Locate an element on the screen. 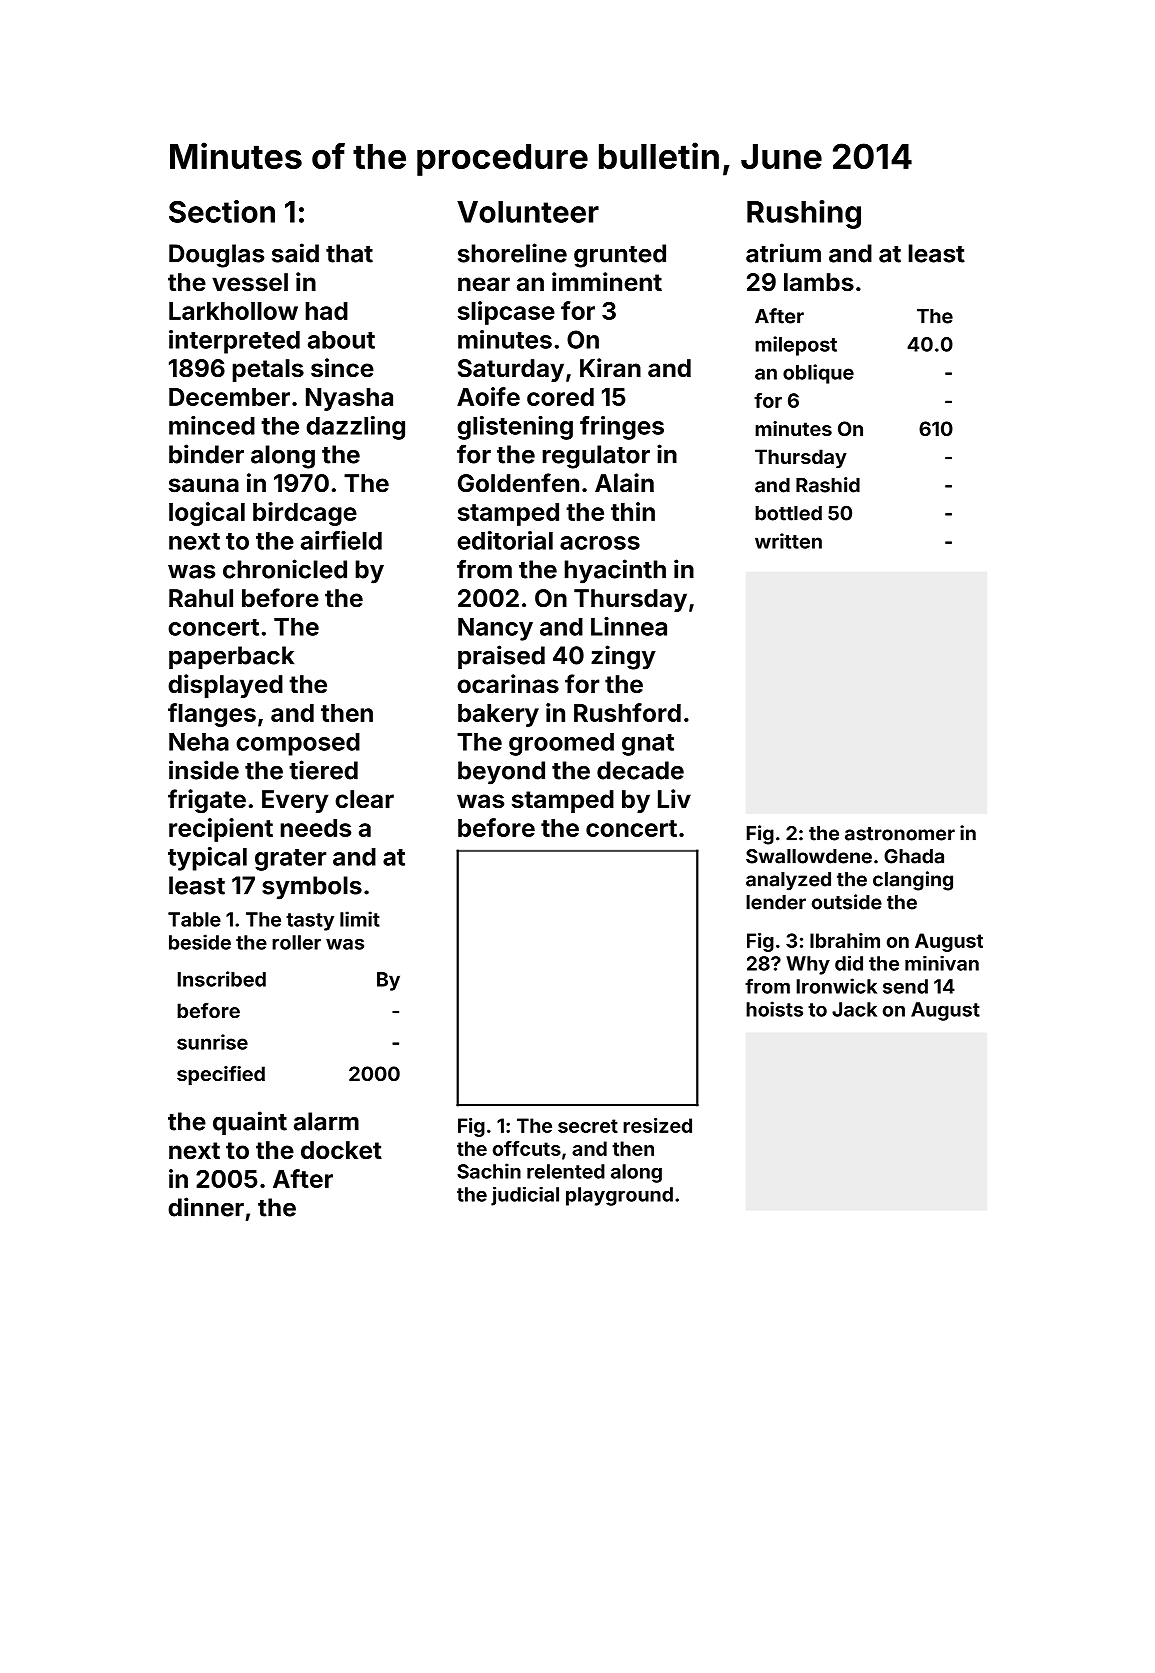  send is located at coordinates (905, 986).
